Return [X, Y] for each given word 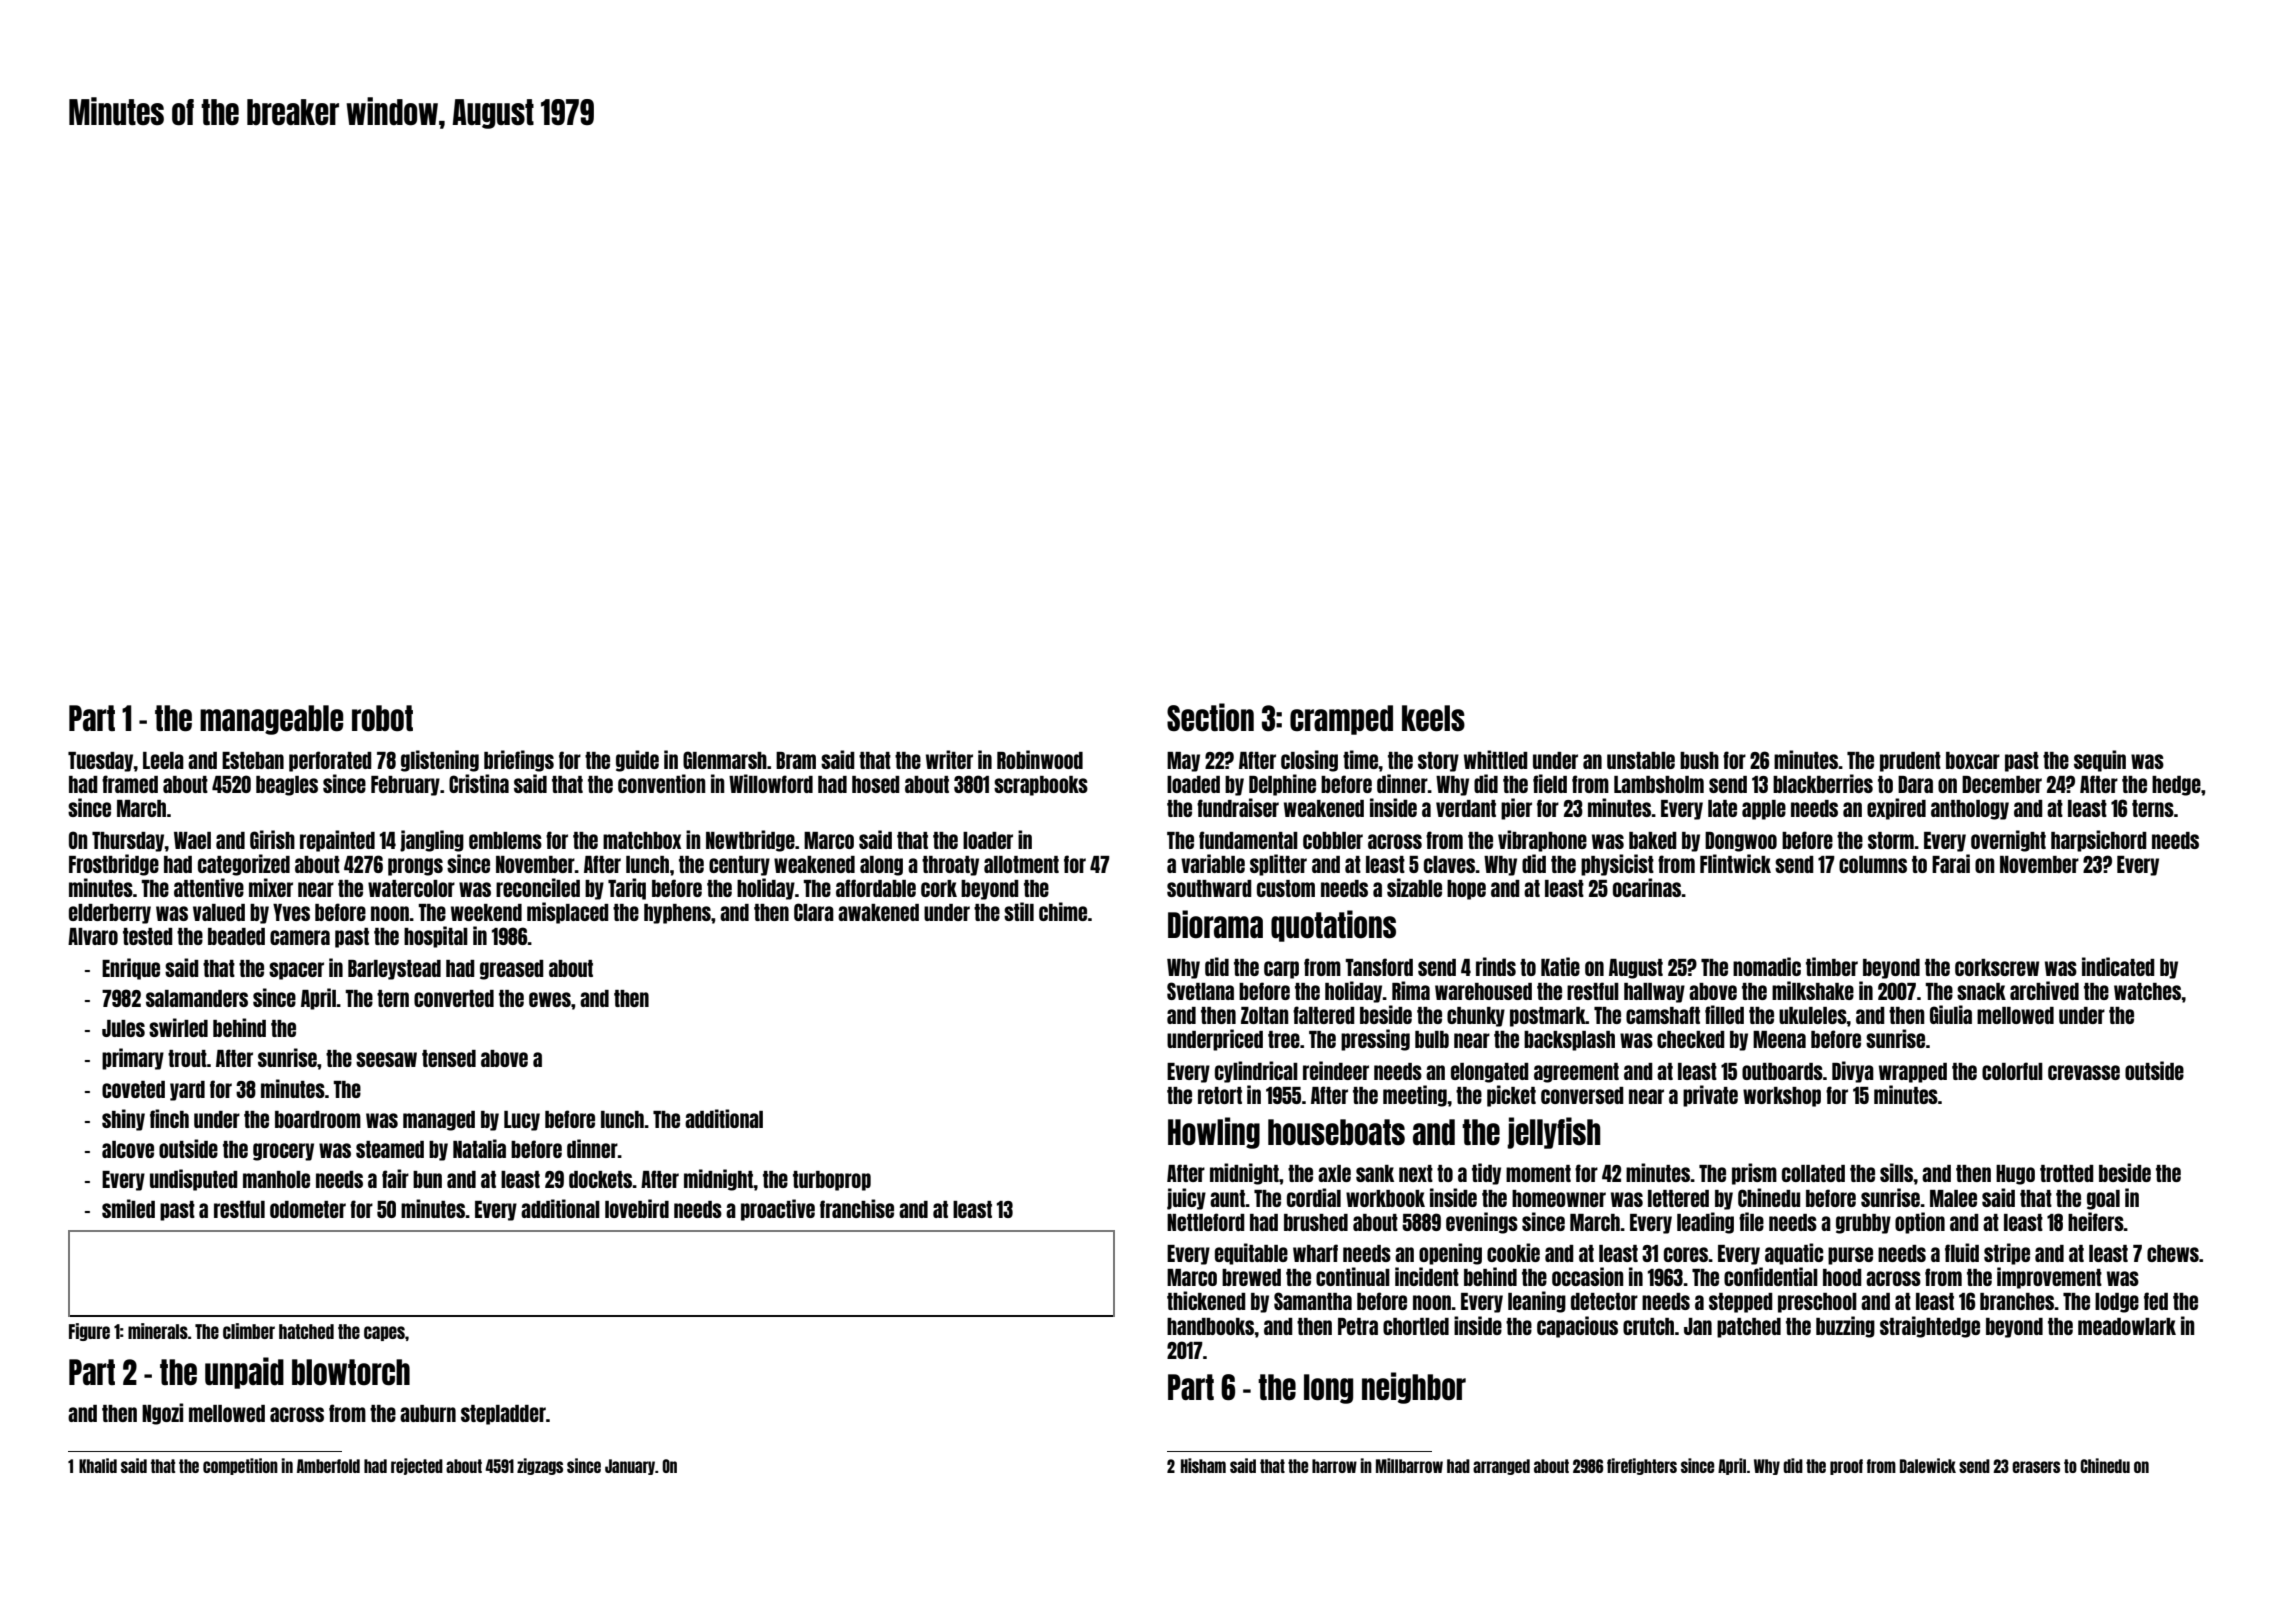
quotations [1333, 926]
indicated [2118, 966]
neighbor [1414, 1388]
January [630, 1467]
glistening [440, 761]
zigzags [540, 1466]
